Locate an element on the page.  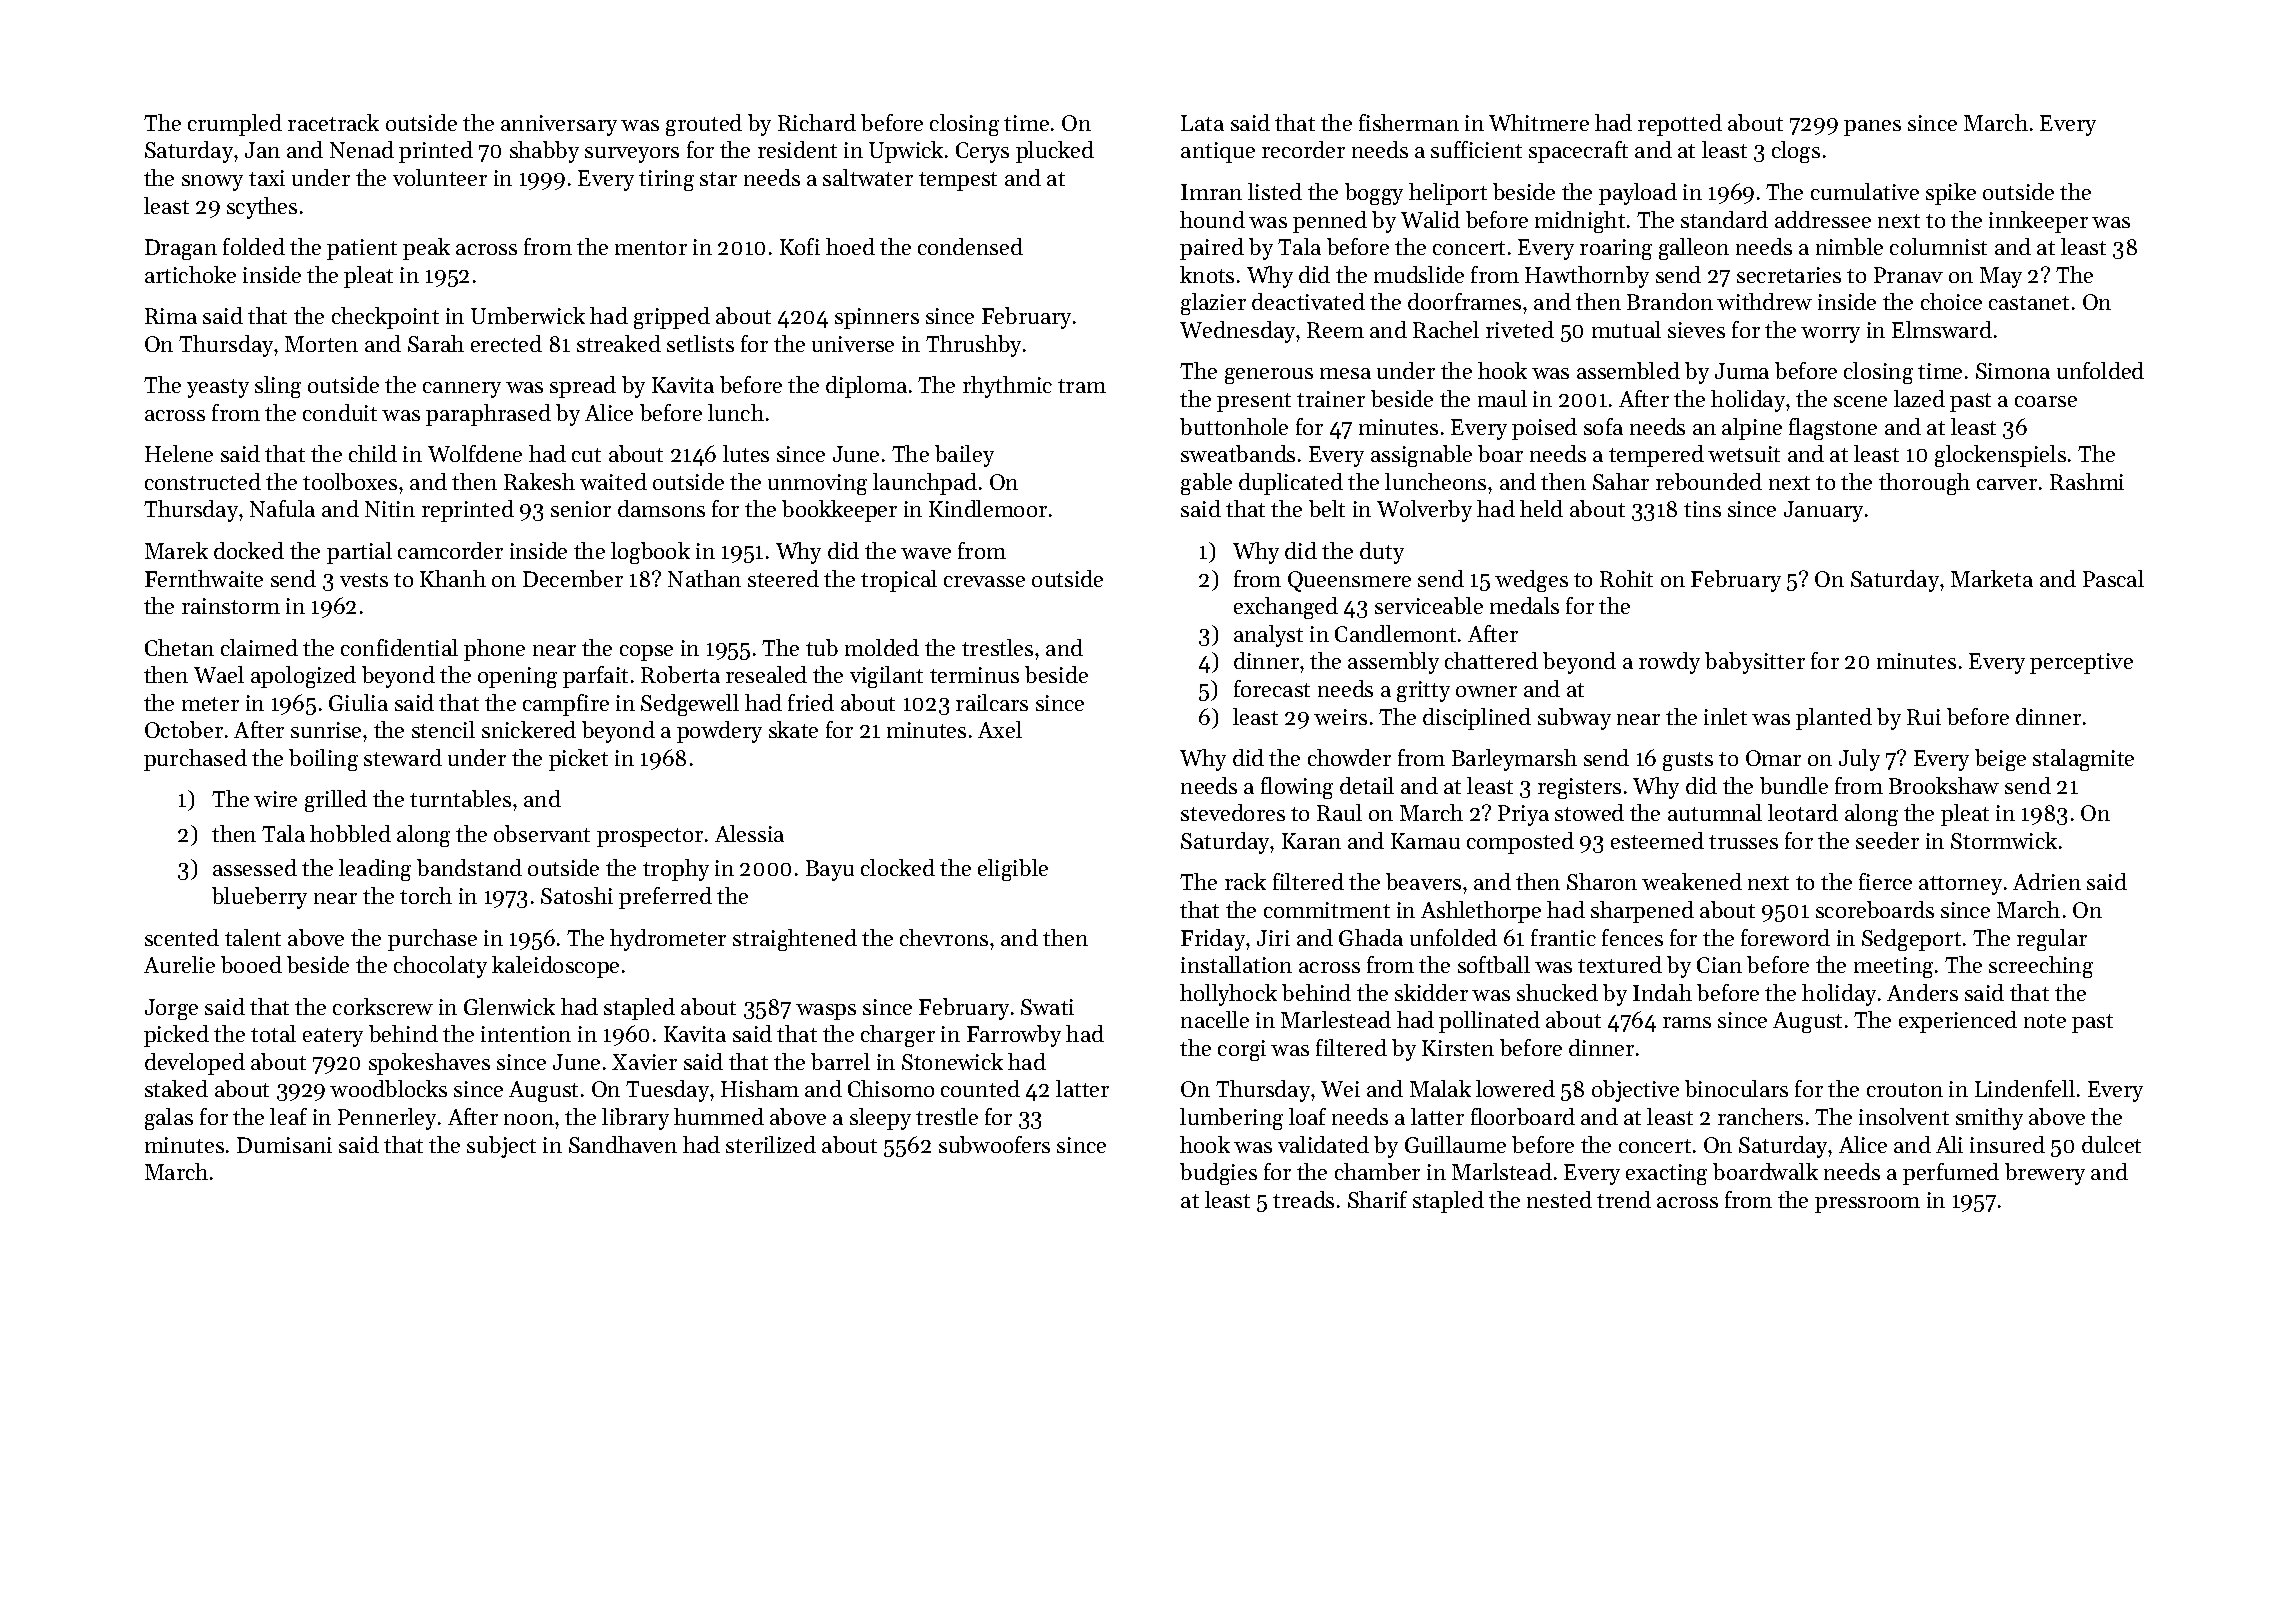
panes is located at coordinates (1872, 128).
